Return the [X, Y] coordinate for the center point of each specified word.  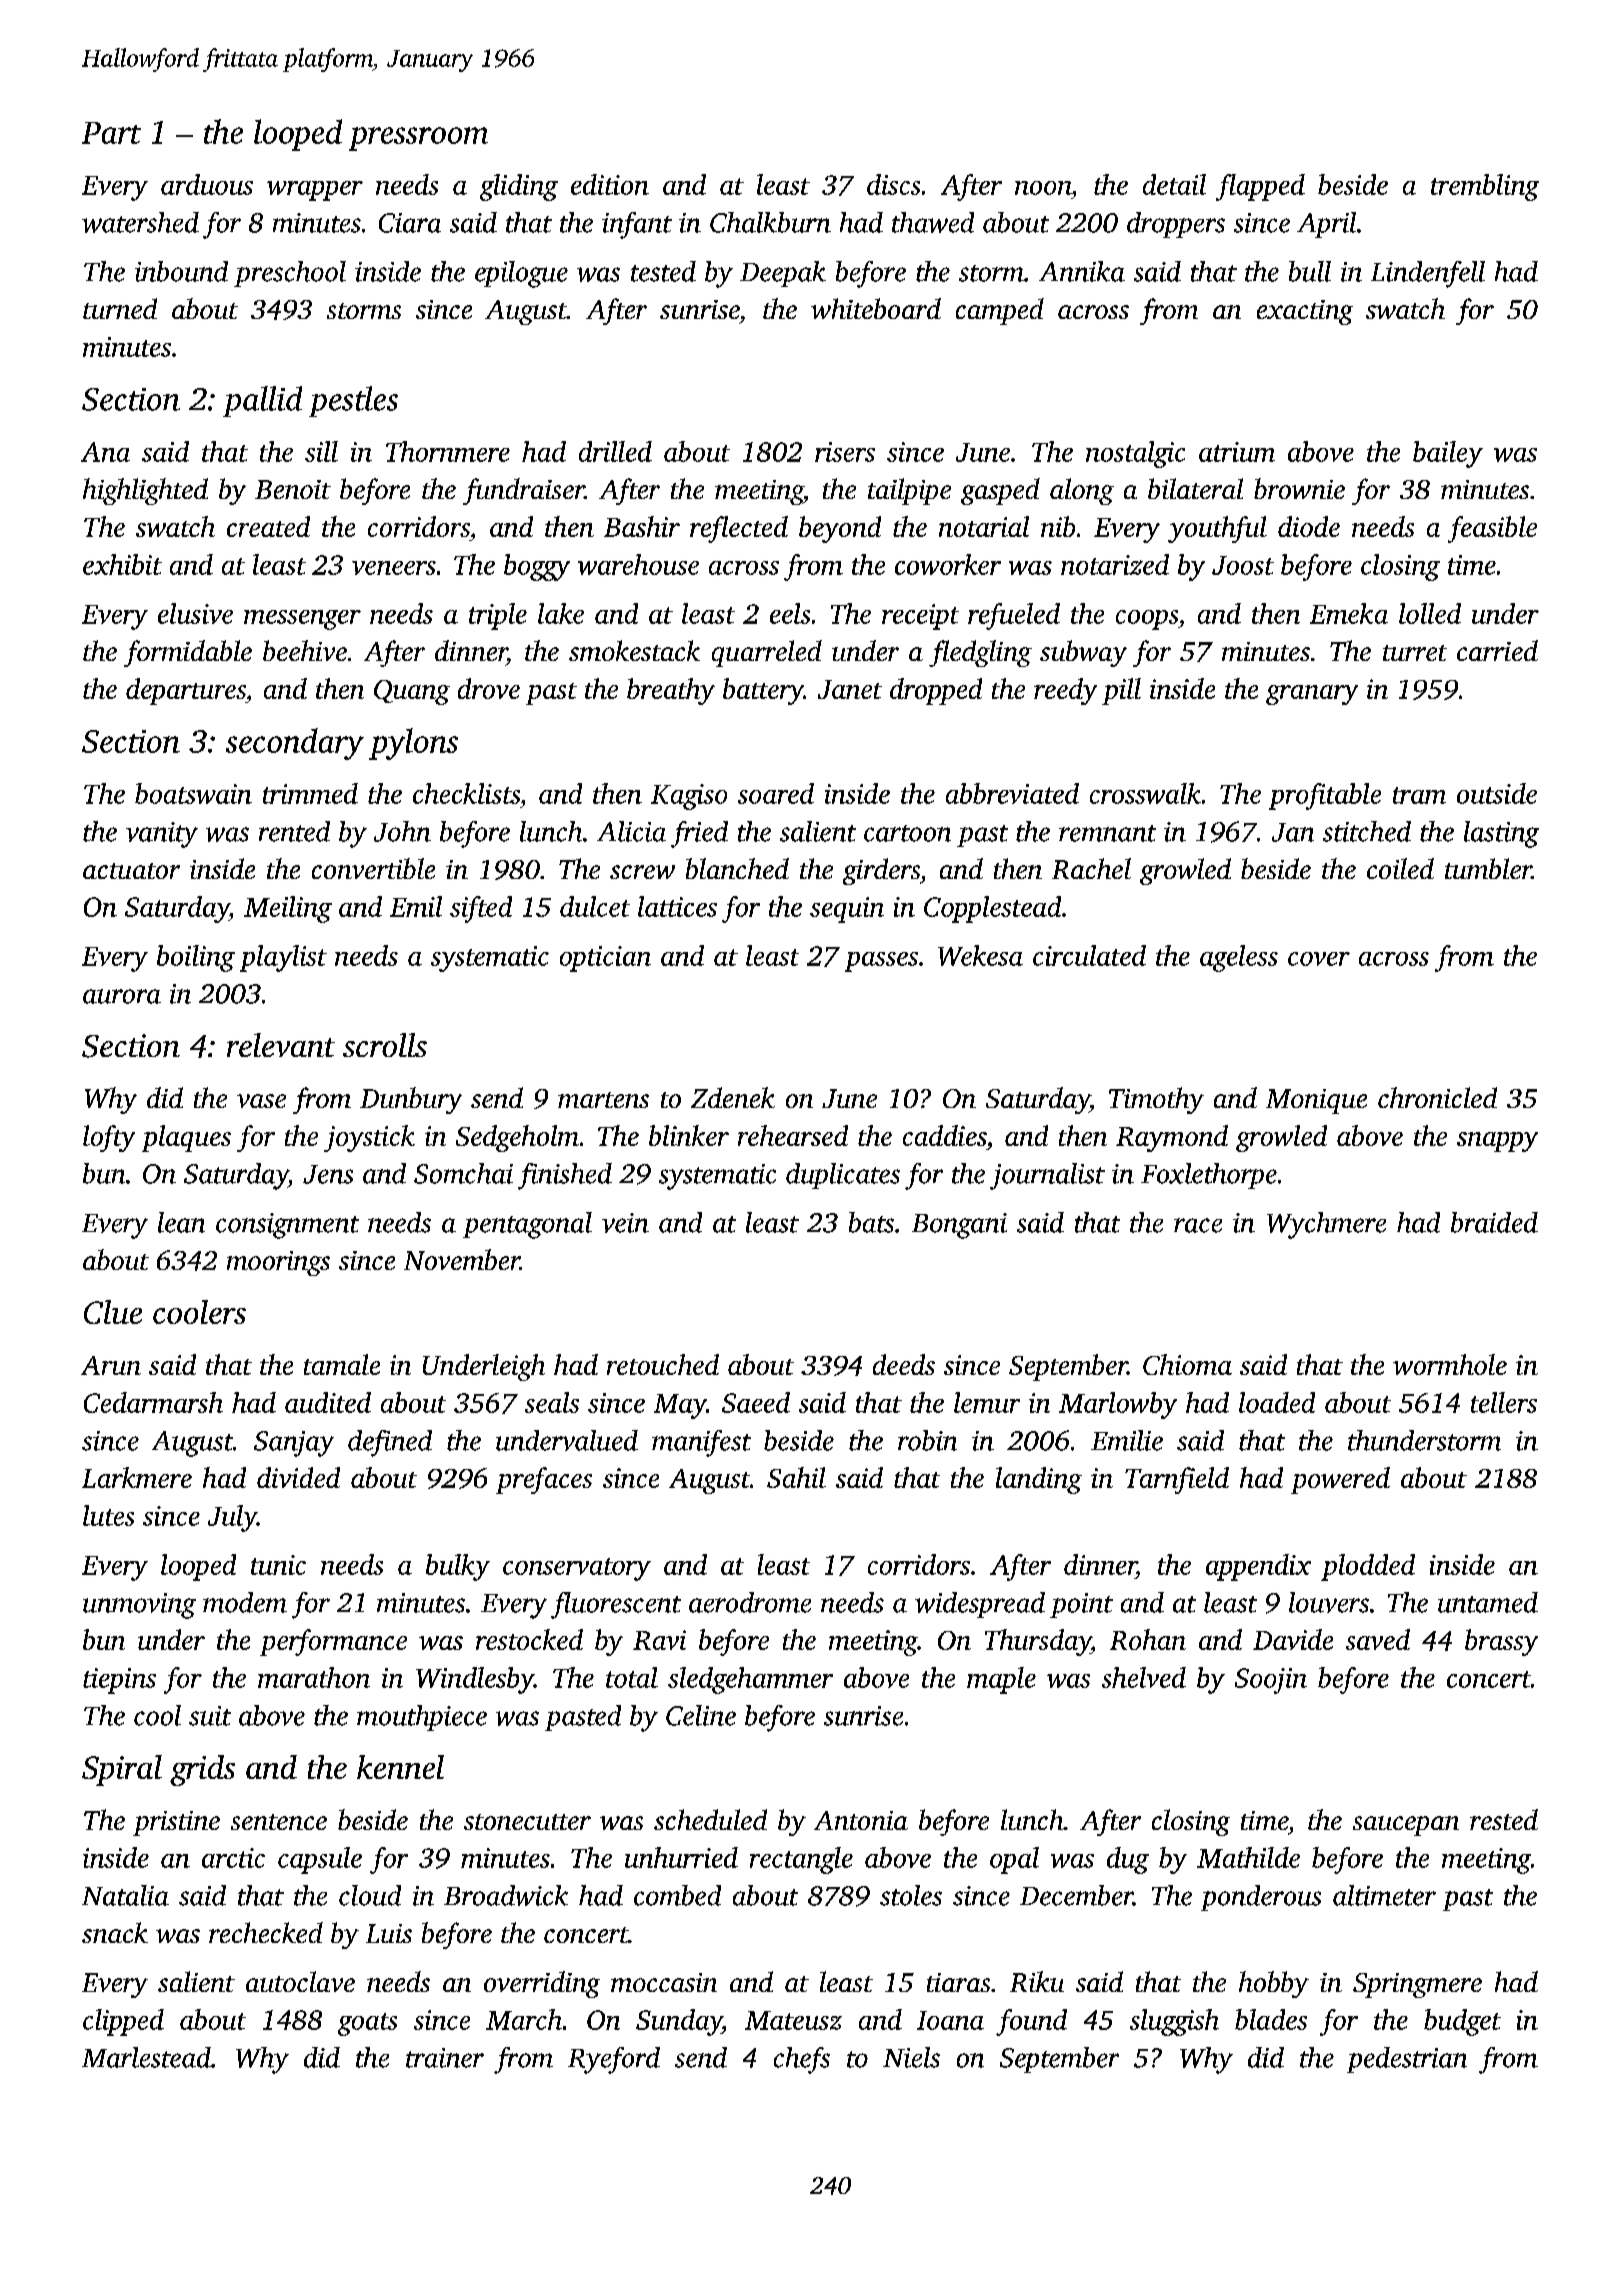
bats [871, 1222]
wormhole [1450, 1364]
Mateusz [793, 2020]
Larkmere [137, 1477]
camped [1000, 311]
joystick [369, 1138]
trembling [1485, 187]
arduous [207, 184]
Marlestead [146, 2057]
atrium [1237, 452]
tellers [1504, 1402]
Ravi [659, 1640]
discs [893, 184]
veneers [394, 568]
